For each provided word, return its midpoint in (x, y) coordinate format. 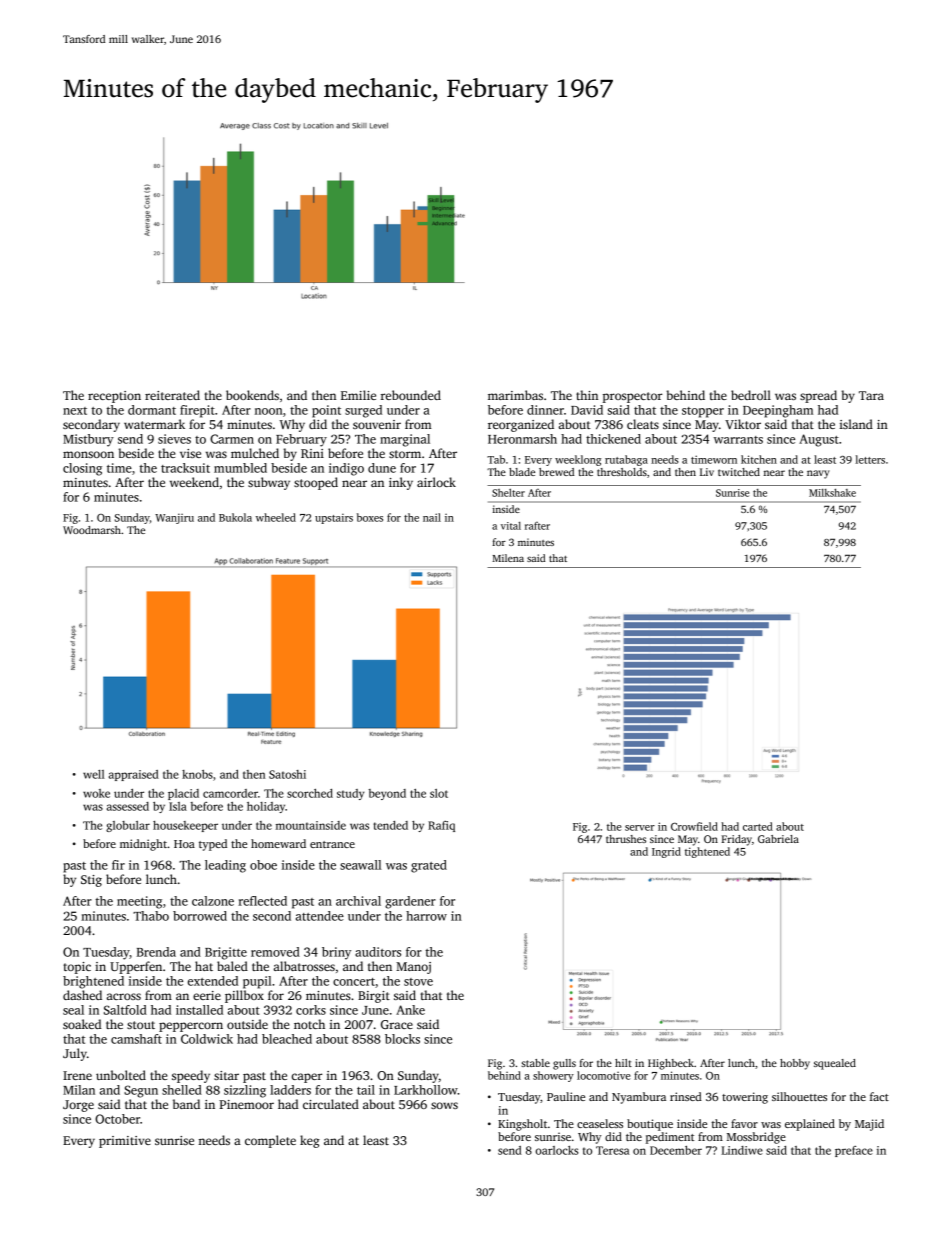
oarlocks (557, 1150)
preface (854, 1151)
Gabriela (778, 839)
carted (758, 826)
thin (587, 395)
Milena (508, 558)
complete (270, 1141)
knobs (197, 774)
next (75, 411)
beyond (387, 794)
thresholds (622, 472)
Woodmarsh (92, 530)
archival (358, 901)
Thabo (151, 916)
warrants (738, 440)
